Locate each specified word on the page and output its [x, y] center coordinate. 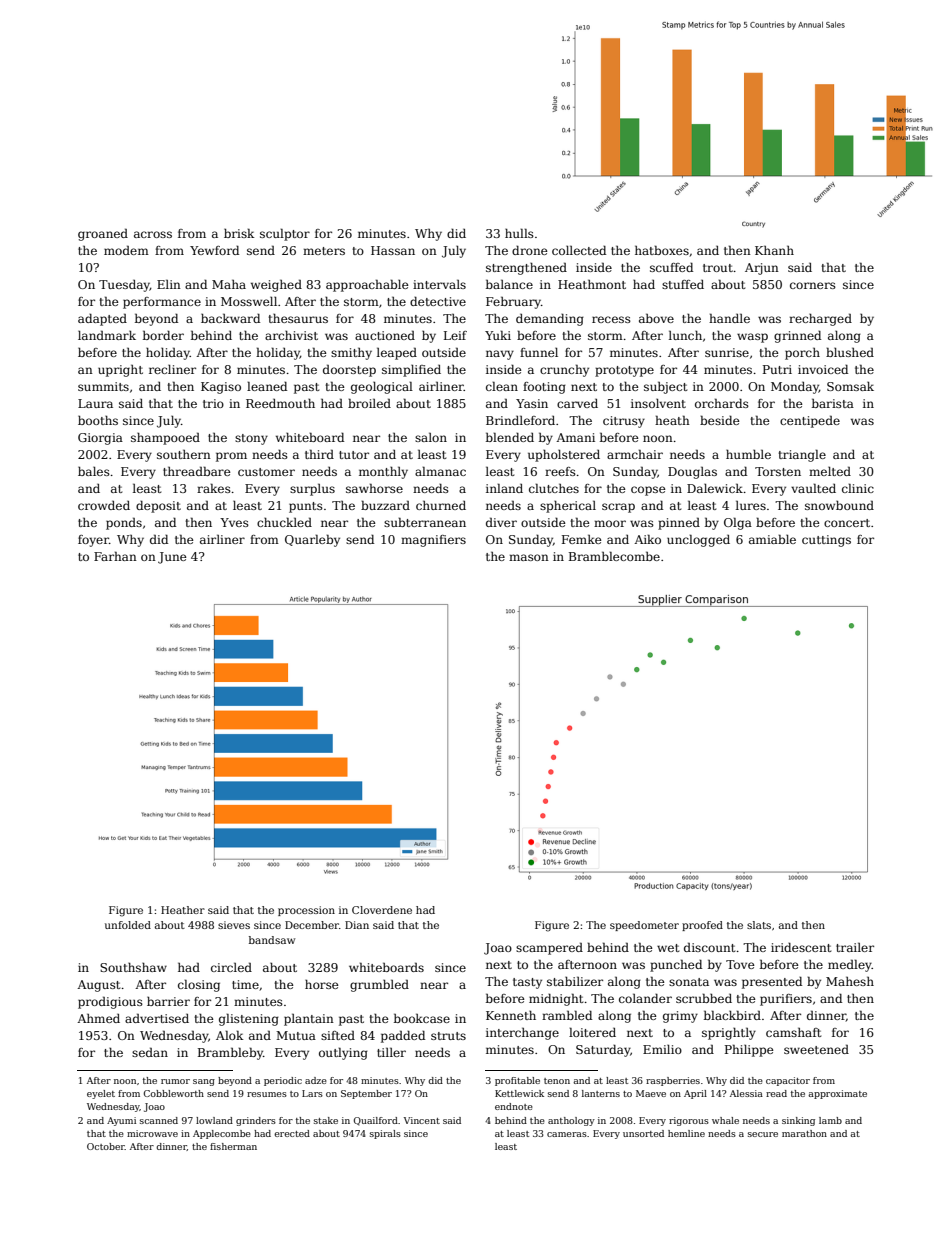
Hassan [393, 250]
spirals [385, 1134]
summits [103, 386]
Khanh [774, 250]
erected [292, 1133]
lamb [830, 1120]
